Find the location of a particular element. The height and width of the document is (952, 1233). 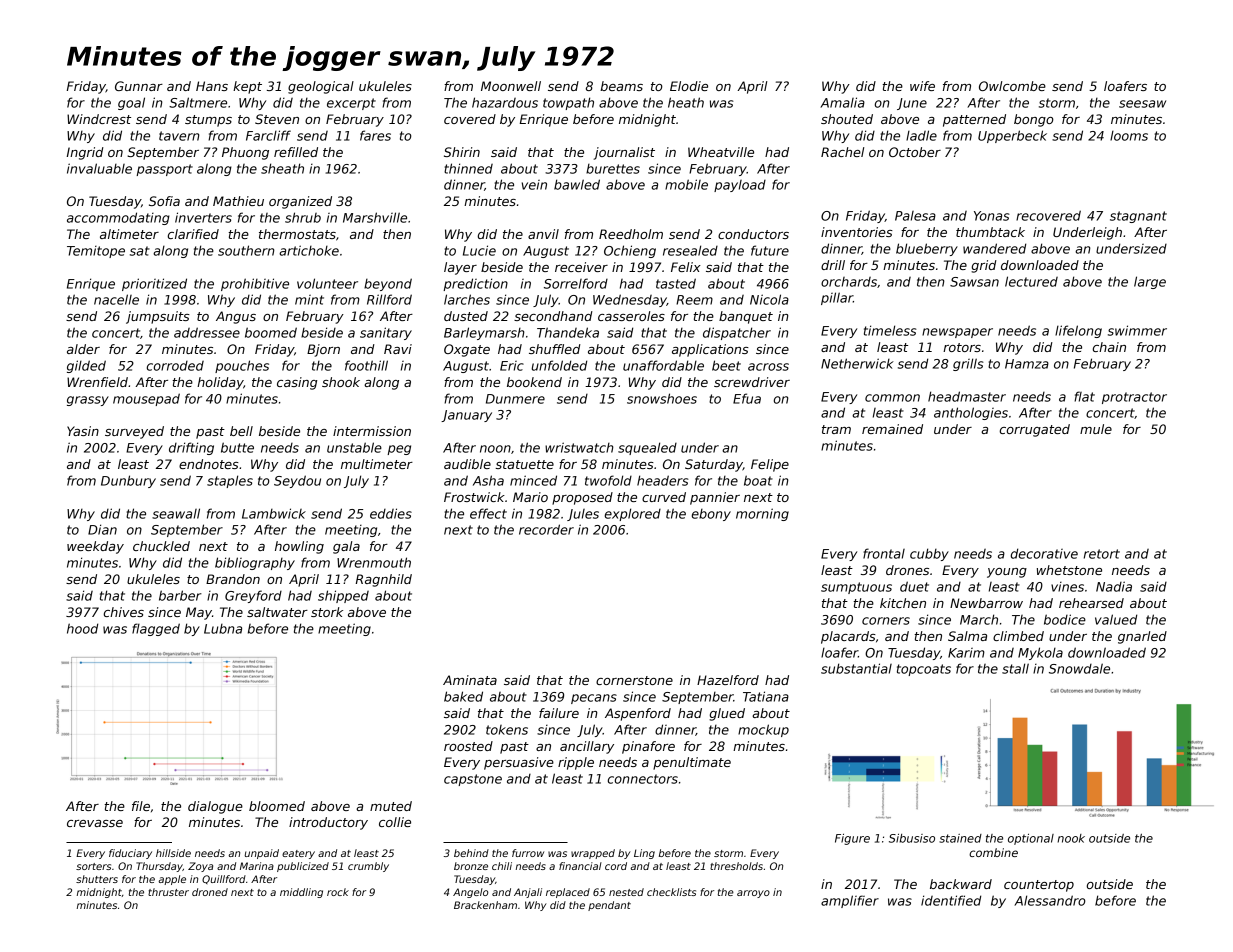

beyond is located at coordinates (388, 284).
